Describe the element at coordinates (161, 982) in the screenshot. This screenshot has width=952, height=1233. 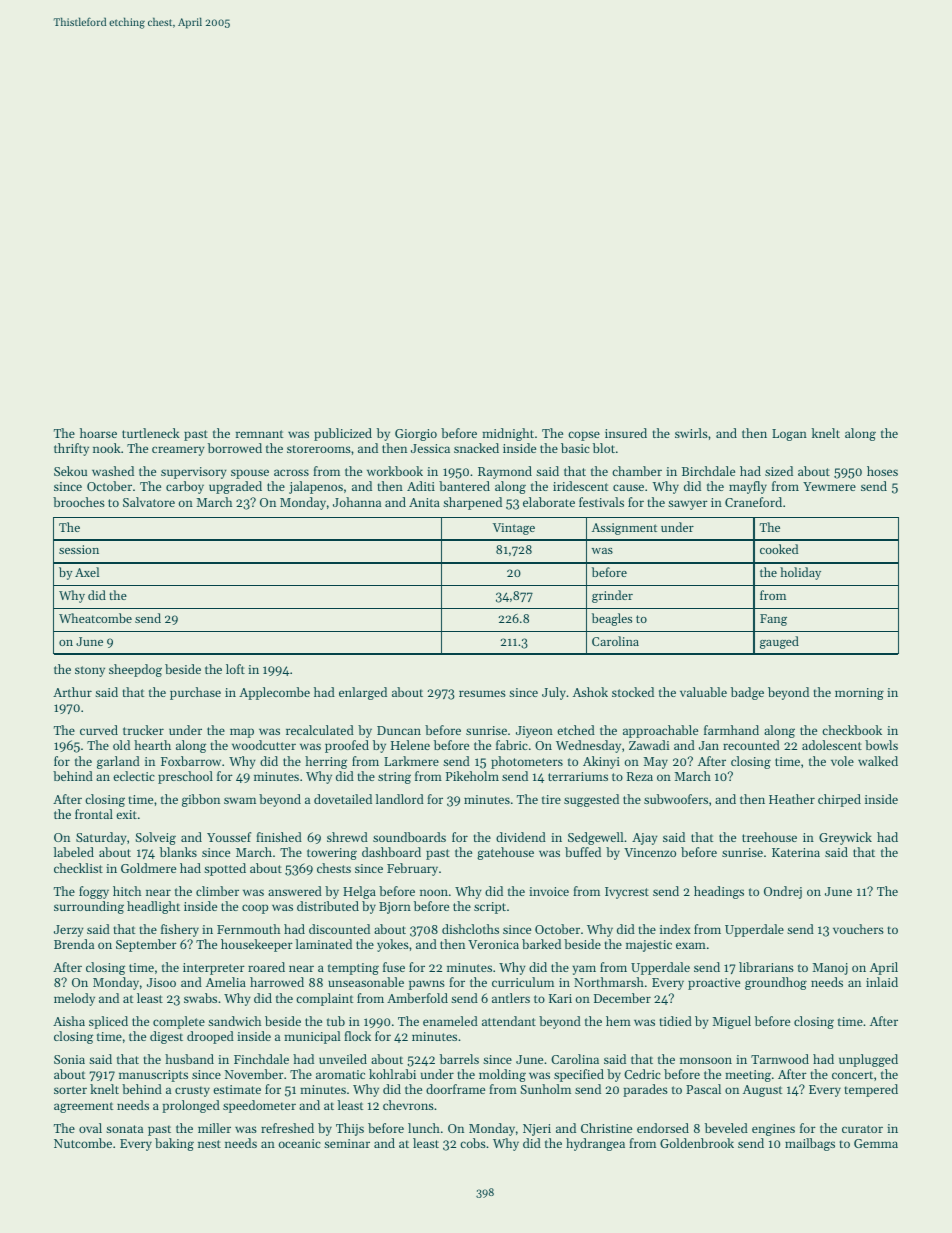
I see `Jisoo` at that location.
